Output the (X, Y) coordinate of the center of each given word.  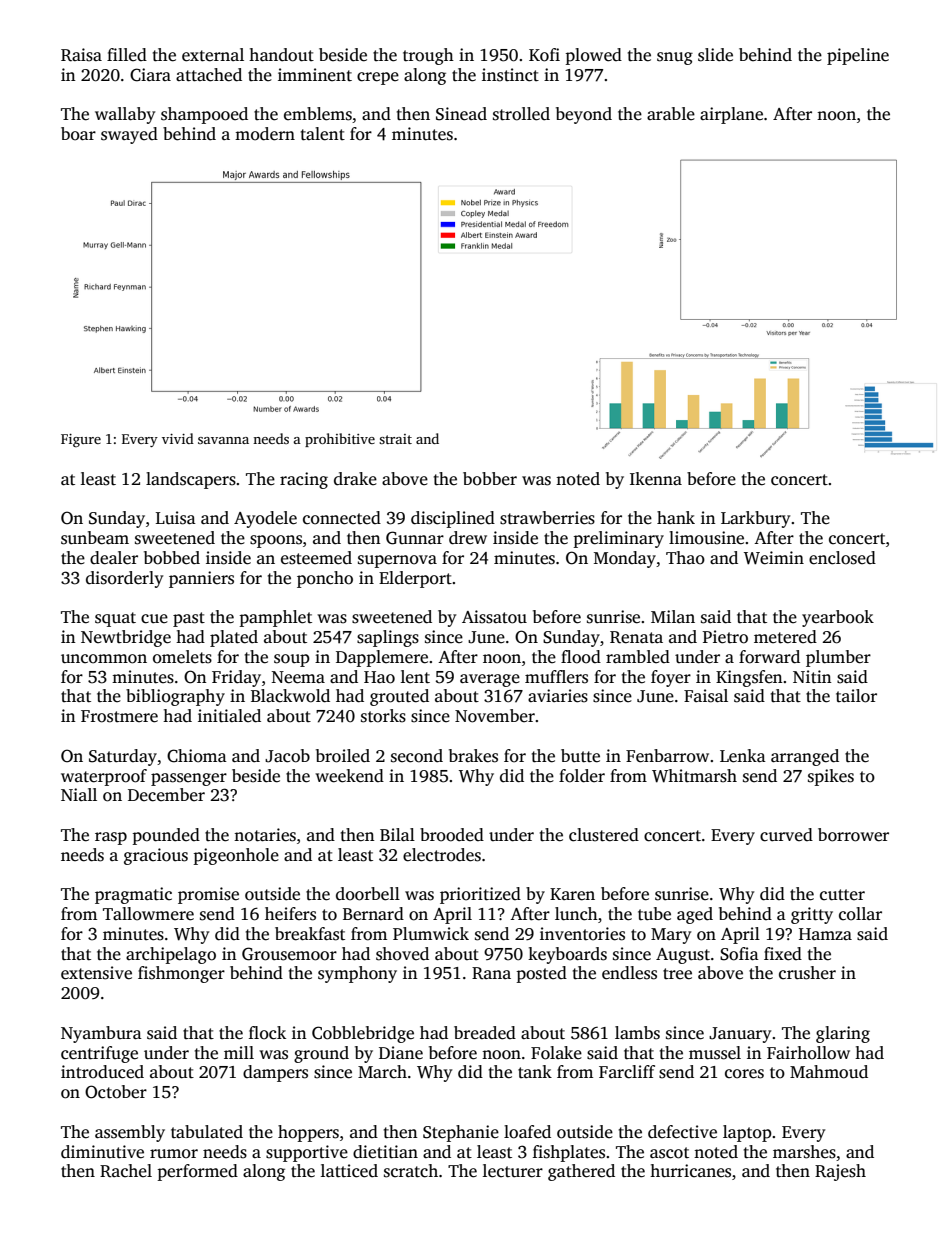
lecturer (513, 1171)
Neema (298, 677)
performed (198, 1172)
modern (265, 134)
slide (715, 55)
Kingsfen (749, 678)
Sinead (461, 114)
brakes (473, 756)
